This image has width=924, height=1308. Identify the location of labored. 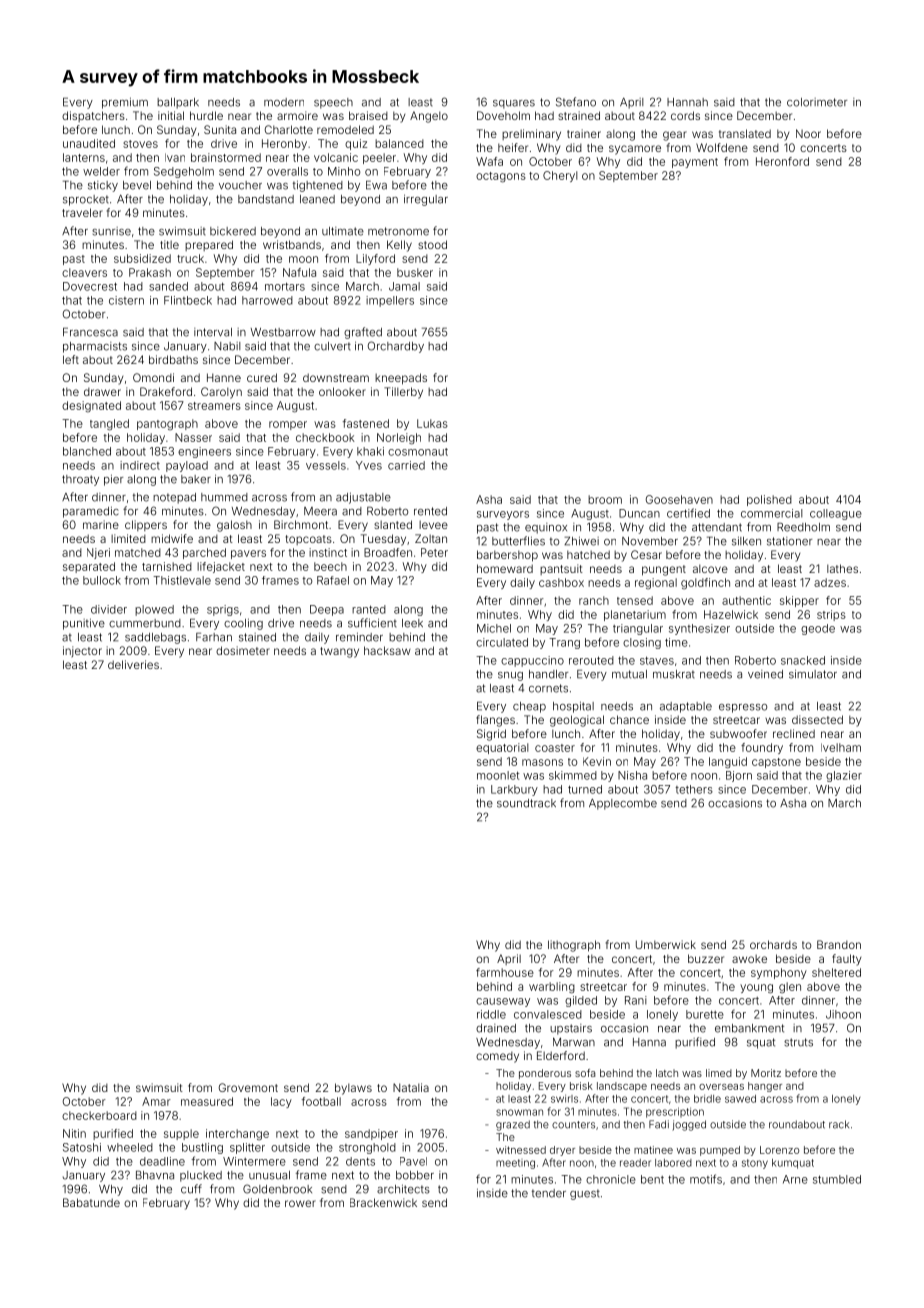
(673, 1163).
